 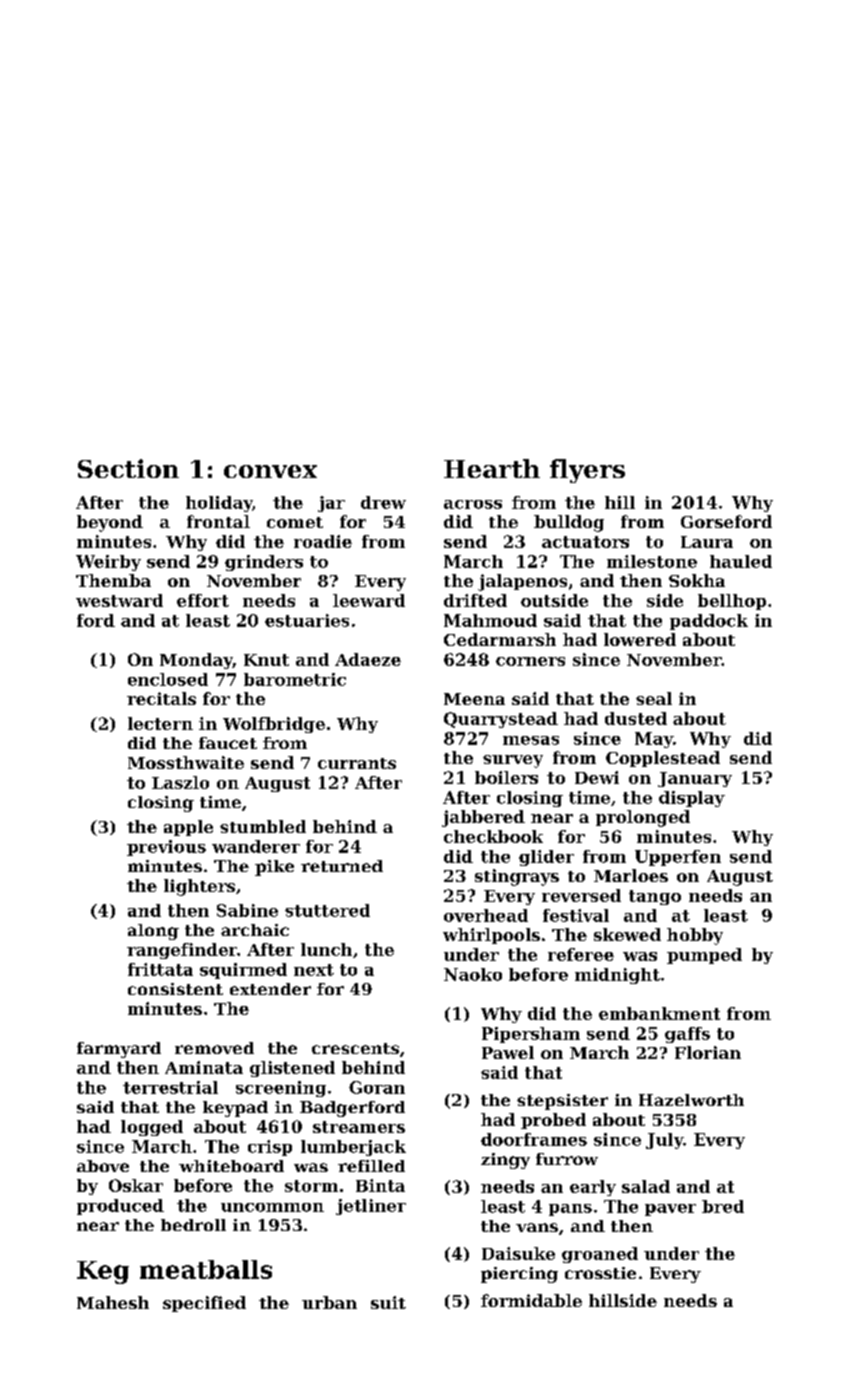 I want to click on Laura, so click(x=707, y=542).
